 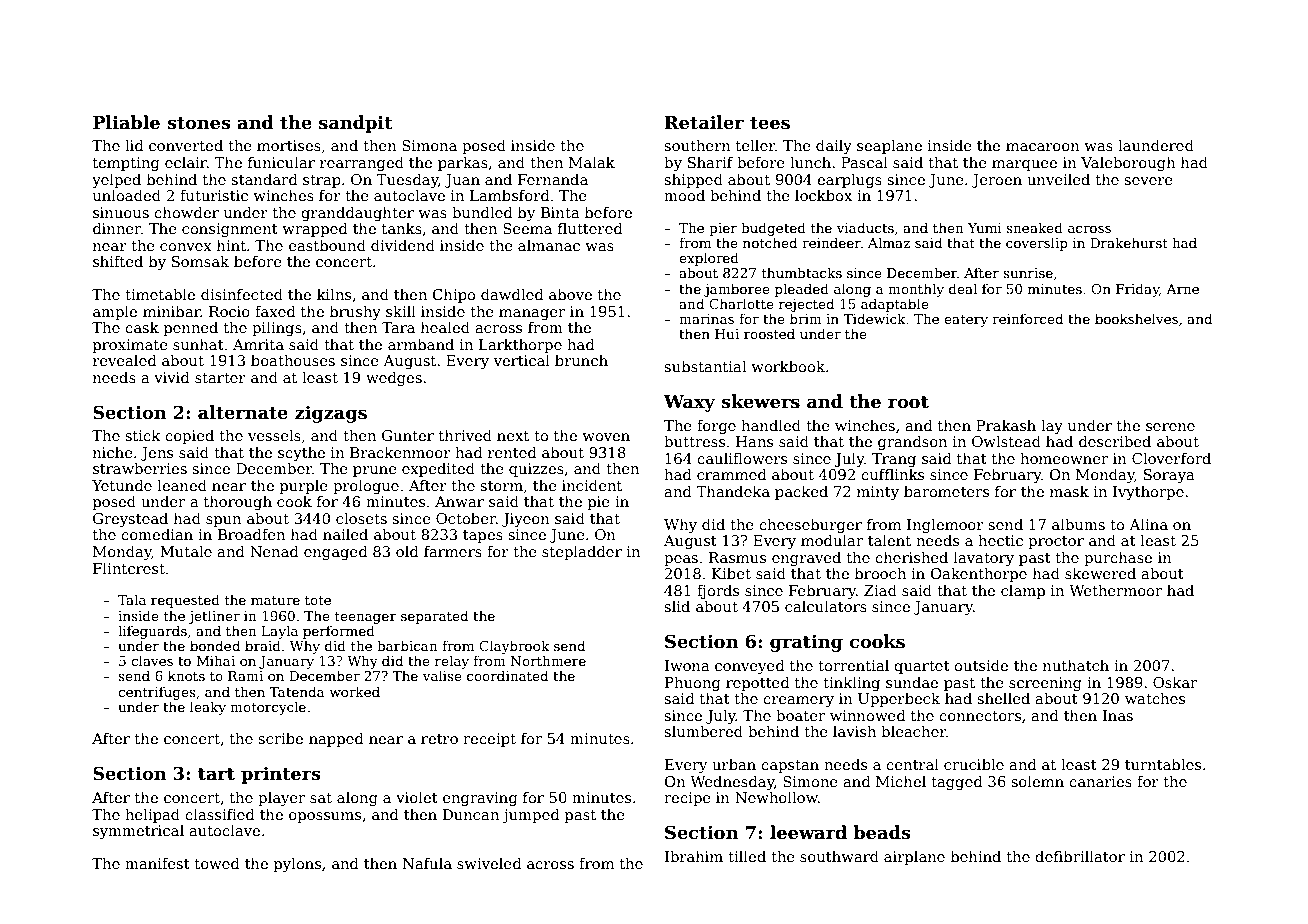 What do you see at coordinates (512, 452) in the page?
I see `rented` at bounding box center [512, 452].
